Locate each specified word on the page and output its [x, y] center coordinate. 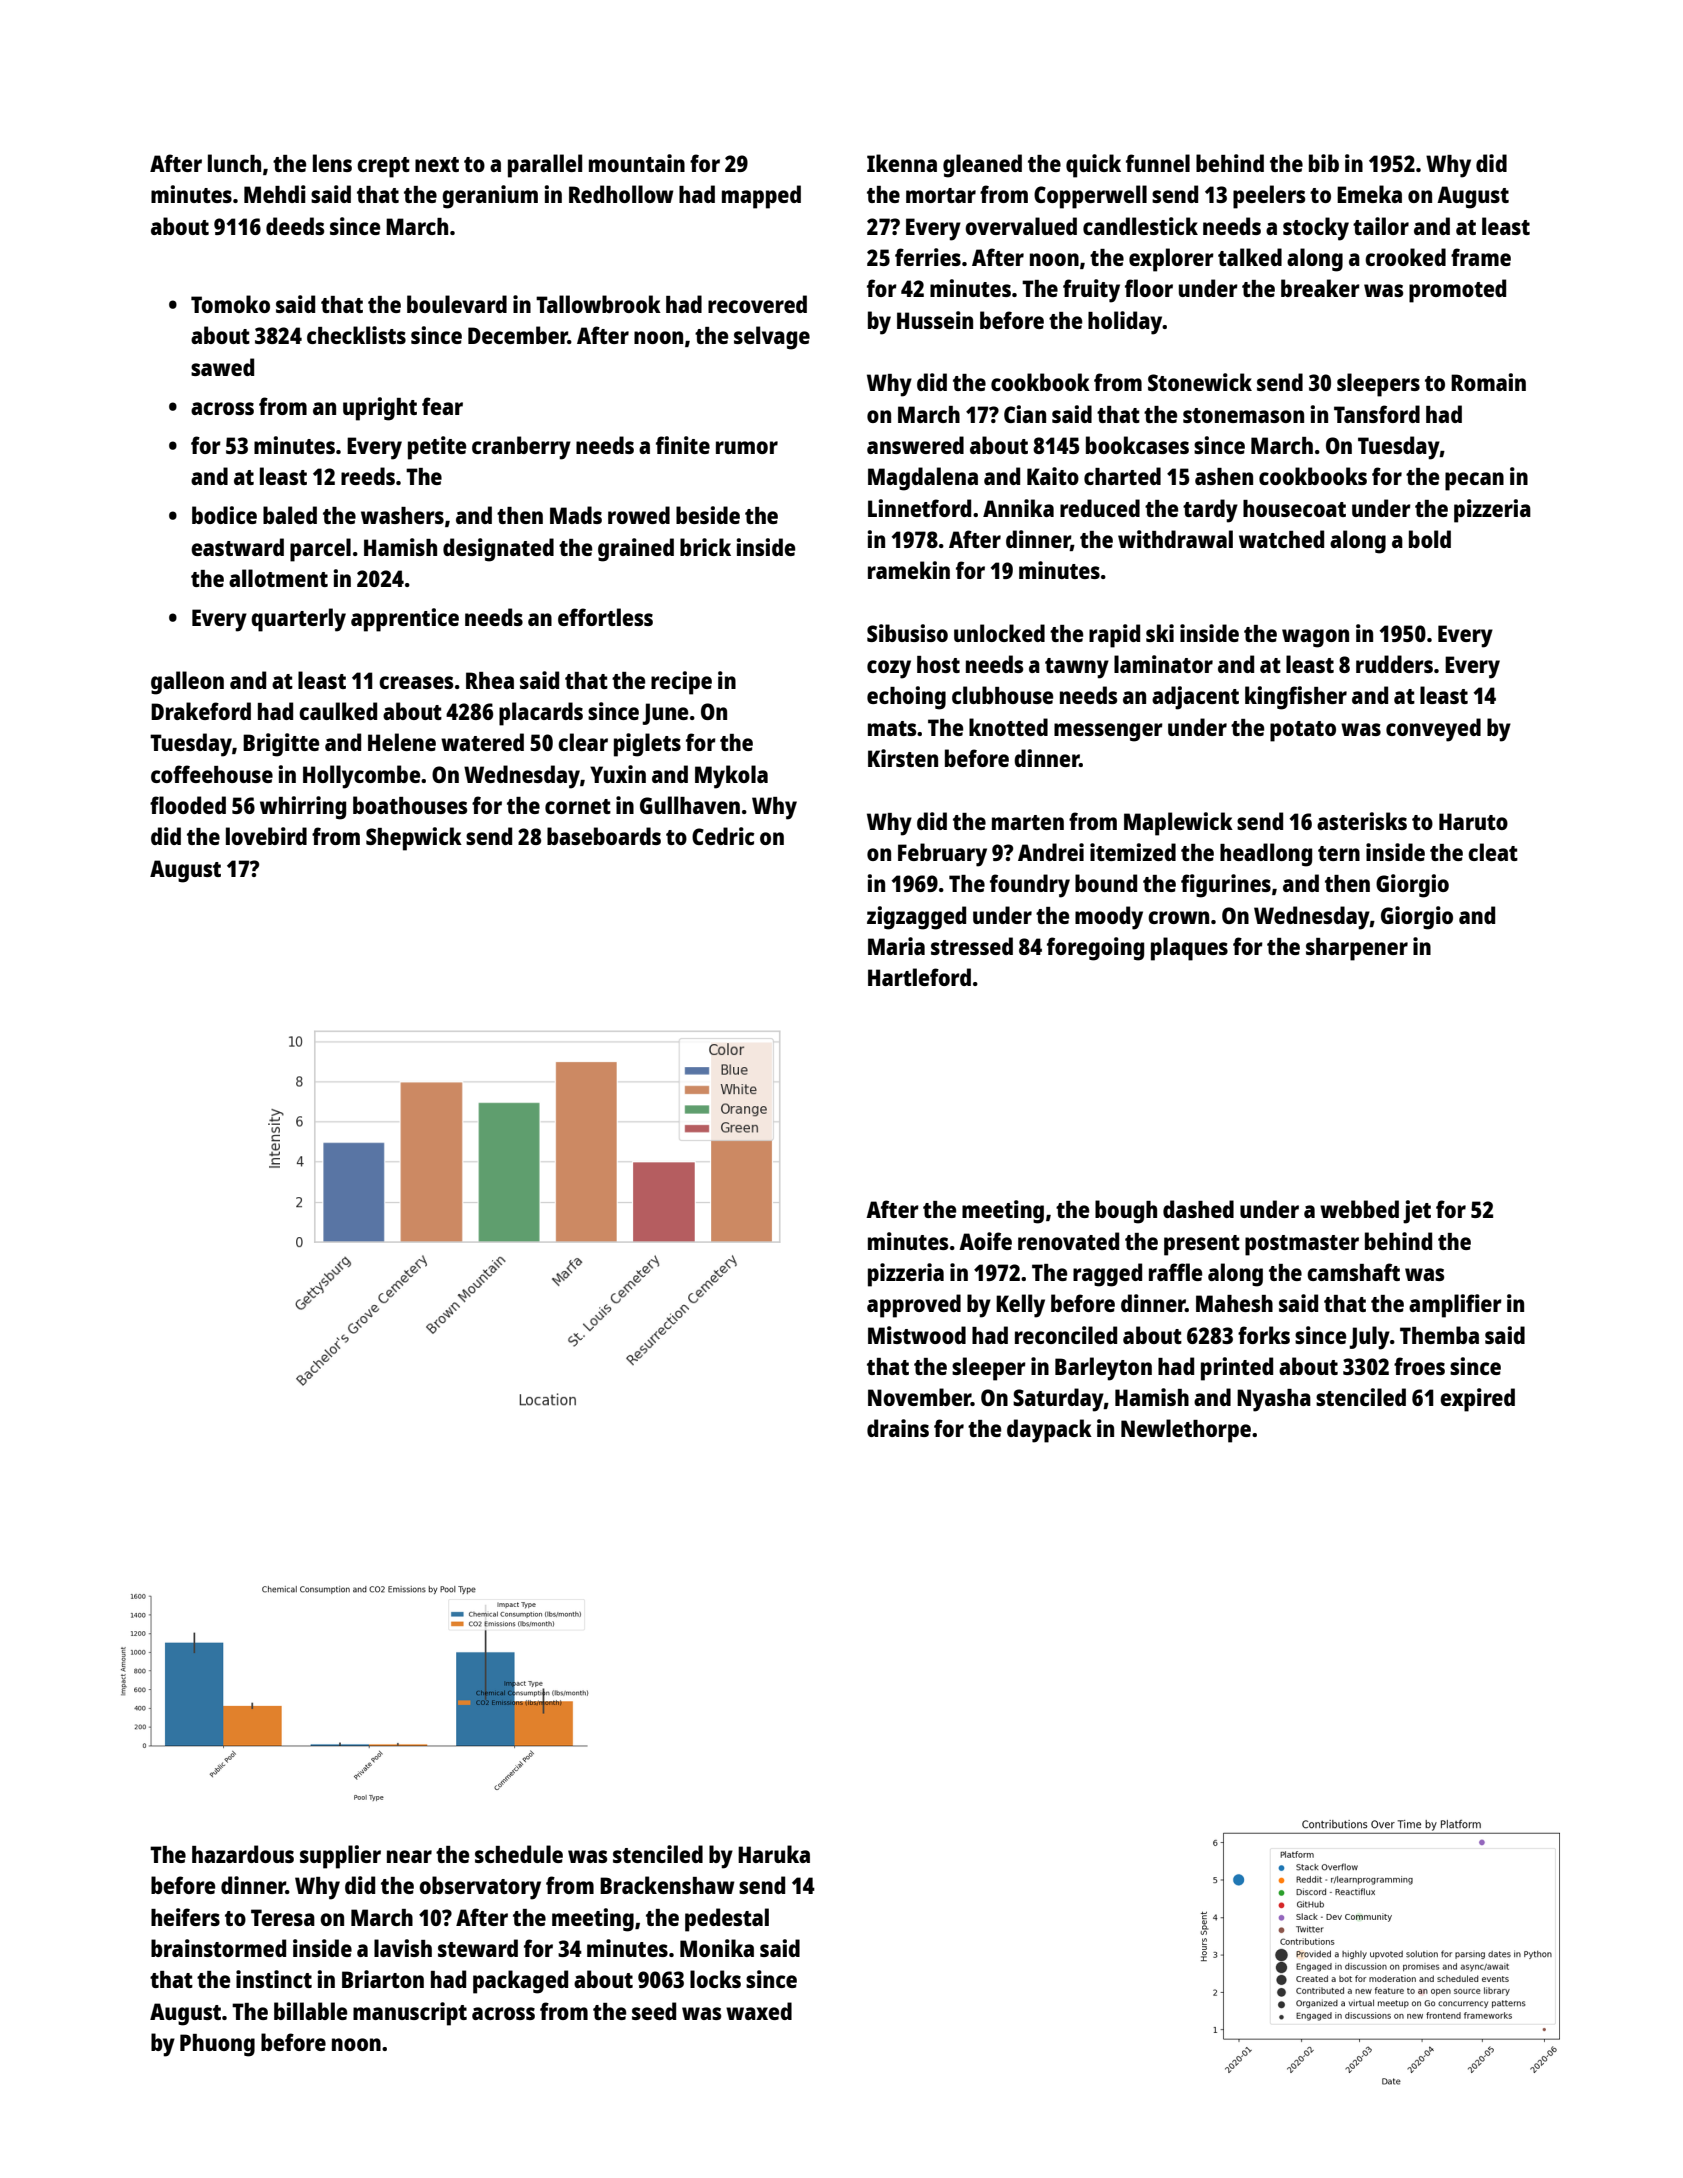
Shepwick [414, 839]
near [409, 1856]
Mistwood [917, 1335]
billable [310, 2011]
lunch [234, 163]
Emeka [1369, 194]
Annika [1018, 508]
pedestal [727, 1920]
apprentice [405, 620]
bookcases [1137, 445]
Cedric [723, 836]
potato [1303, 731]
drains [898, 1428]
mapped [761, 197]
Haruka [774, 1854]
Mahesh [1234, 1303]
